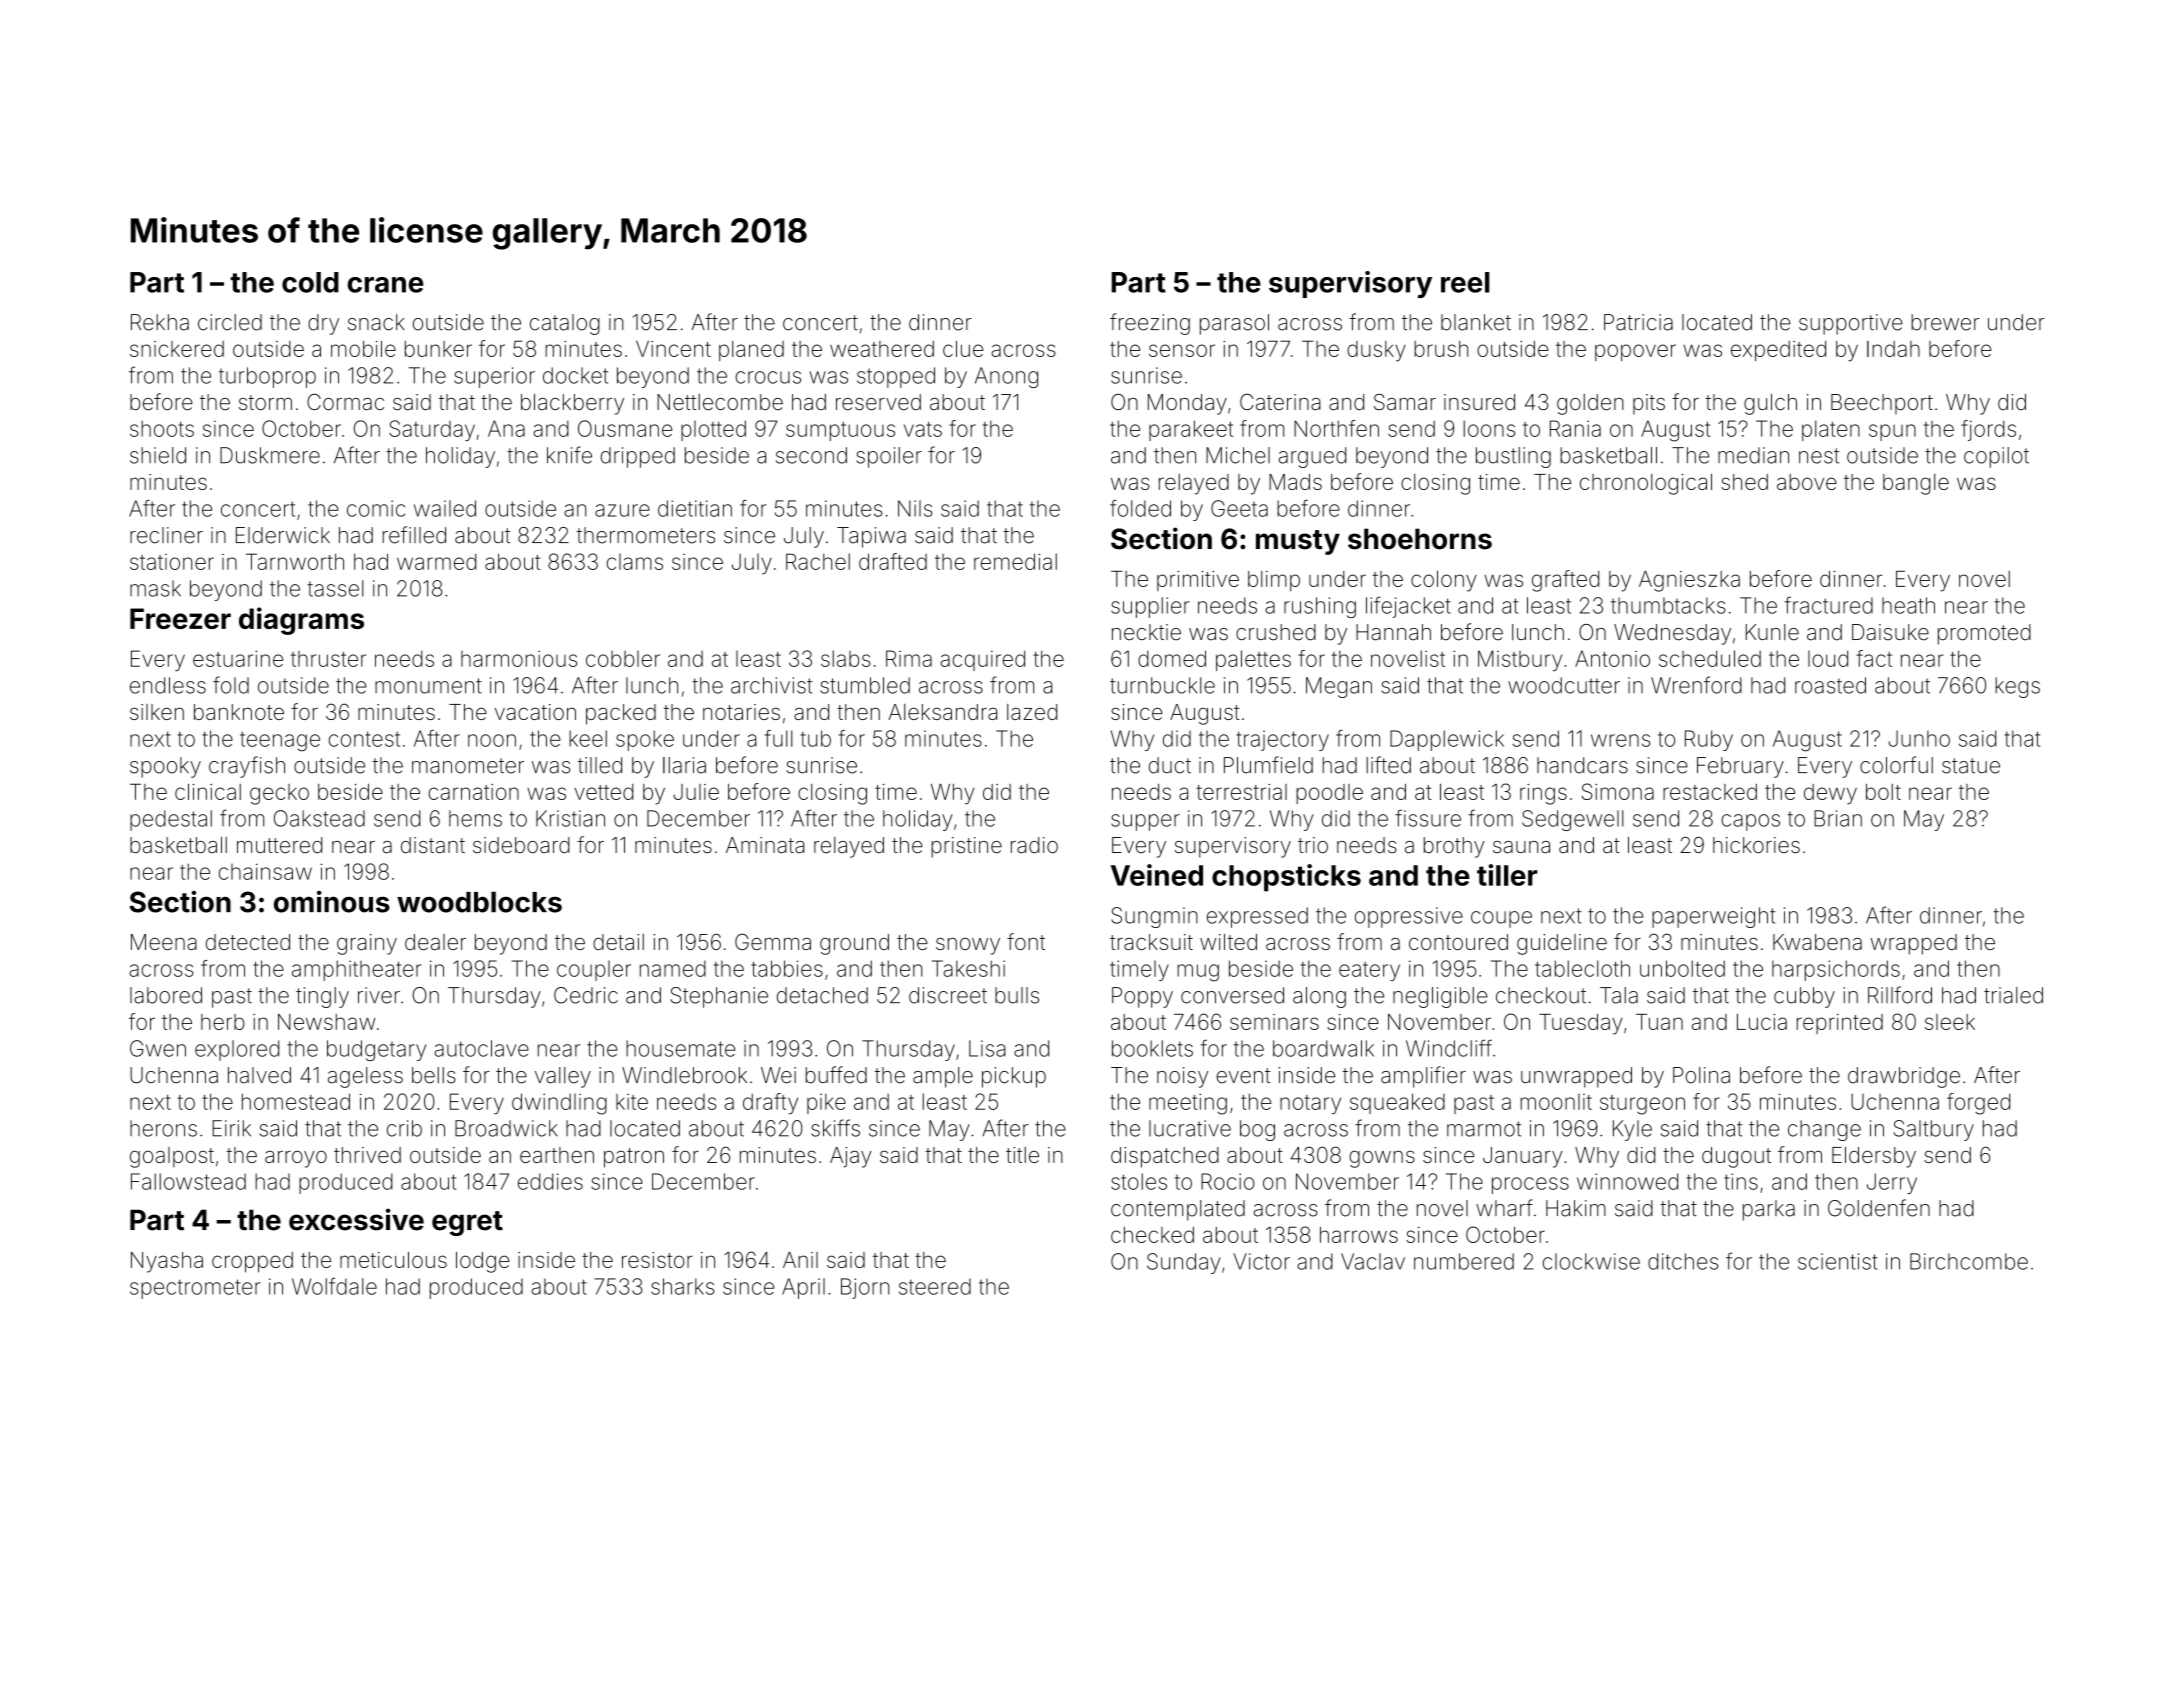 Image resolution: width=2178 pixels, height=1683 pixels. I want to click on bangle, so click(1916, 484).
